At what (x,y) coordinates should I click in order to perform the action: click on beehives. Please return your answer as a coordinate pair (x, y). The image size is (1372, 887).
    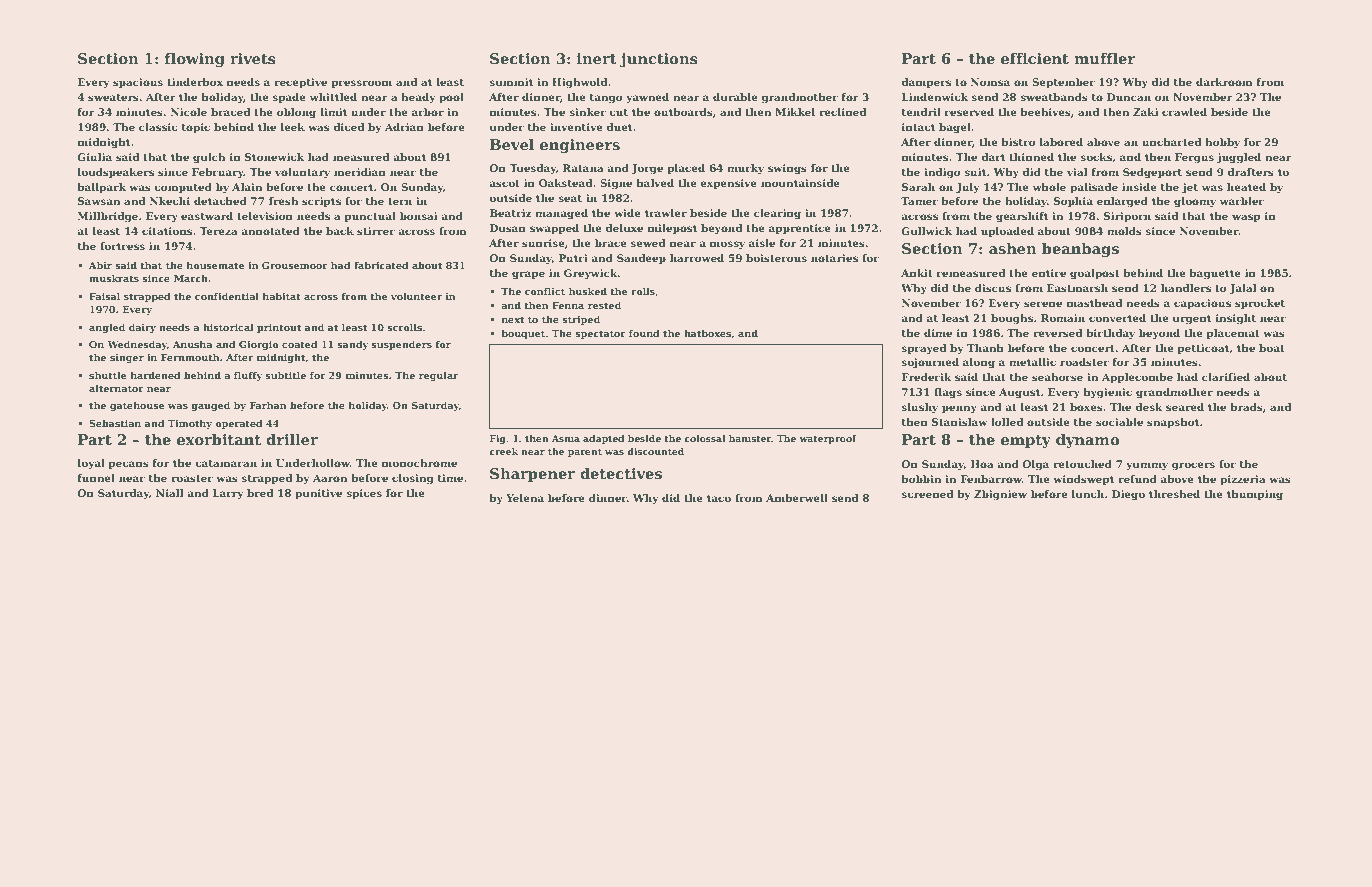
    Looking at the image, I should click on (1045, 112).
